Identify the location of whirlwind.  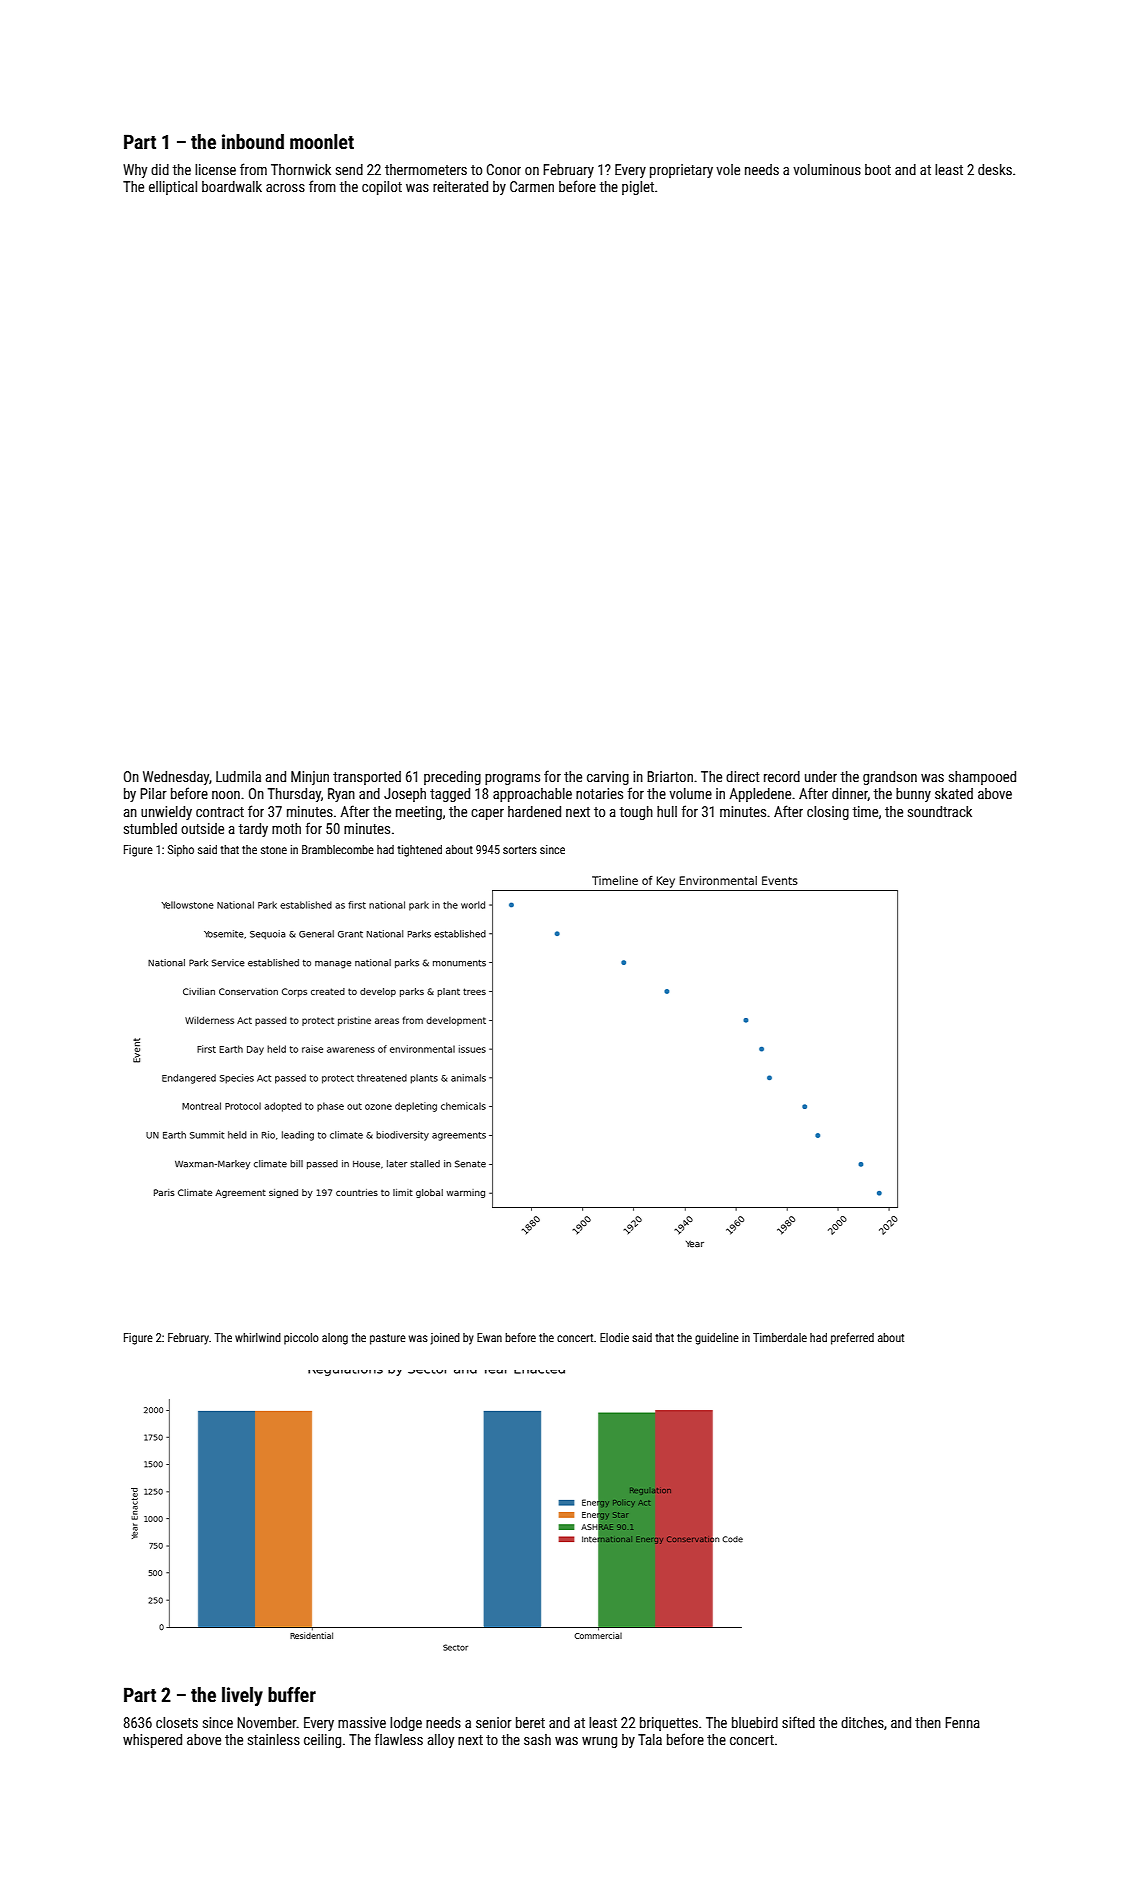
(258, 1337).
